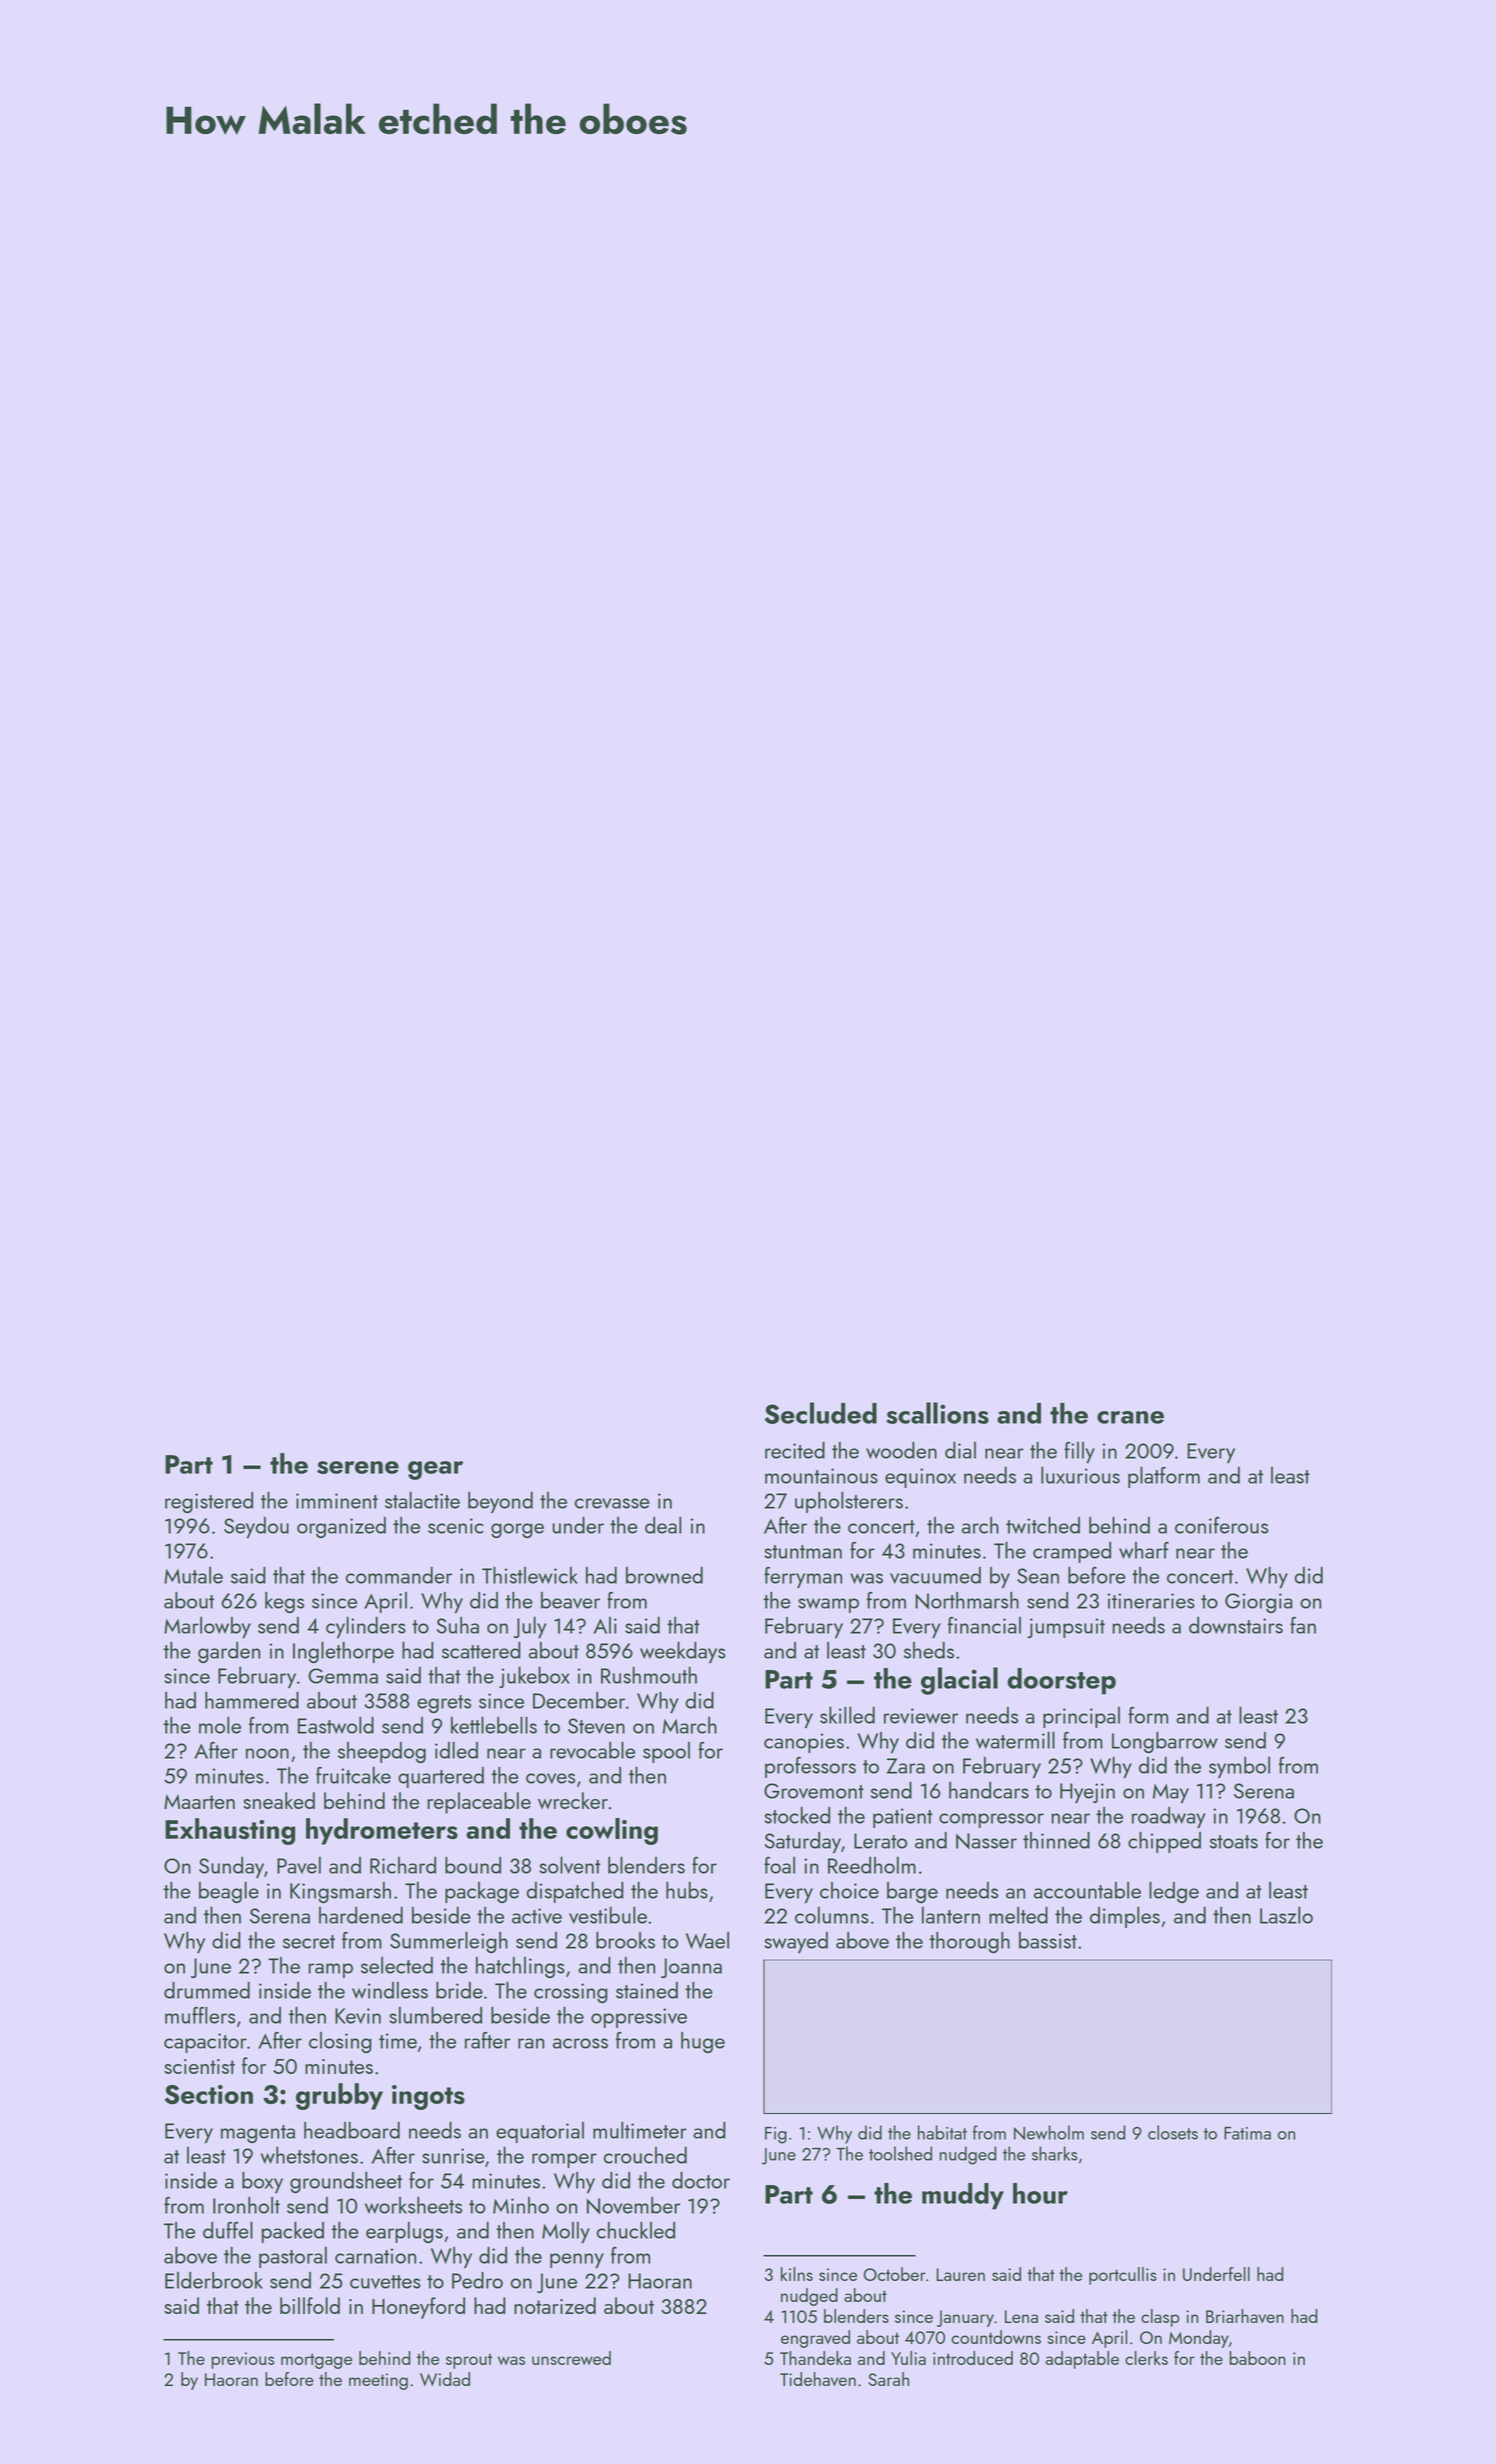 The width and height of the page is (1496, 2464). Describe the element at coordinates (205, 2043) in the page. I see `capacitor` at that location.
